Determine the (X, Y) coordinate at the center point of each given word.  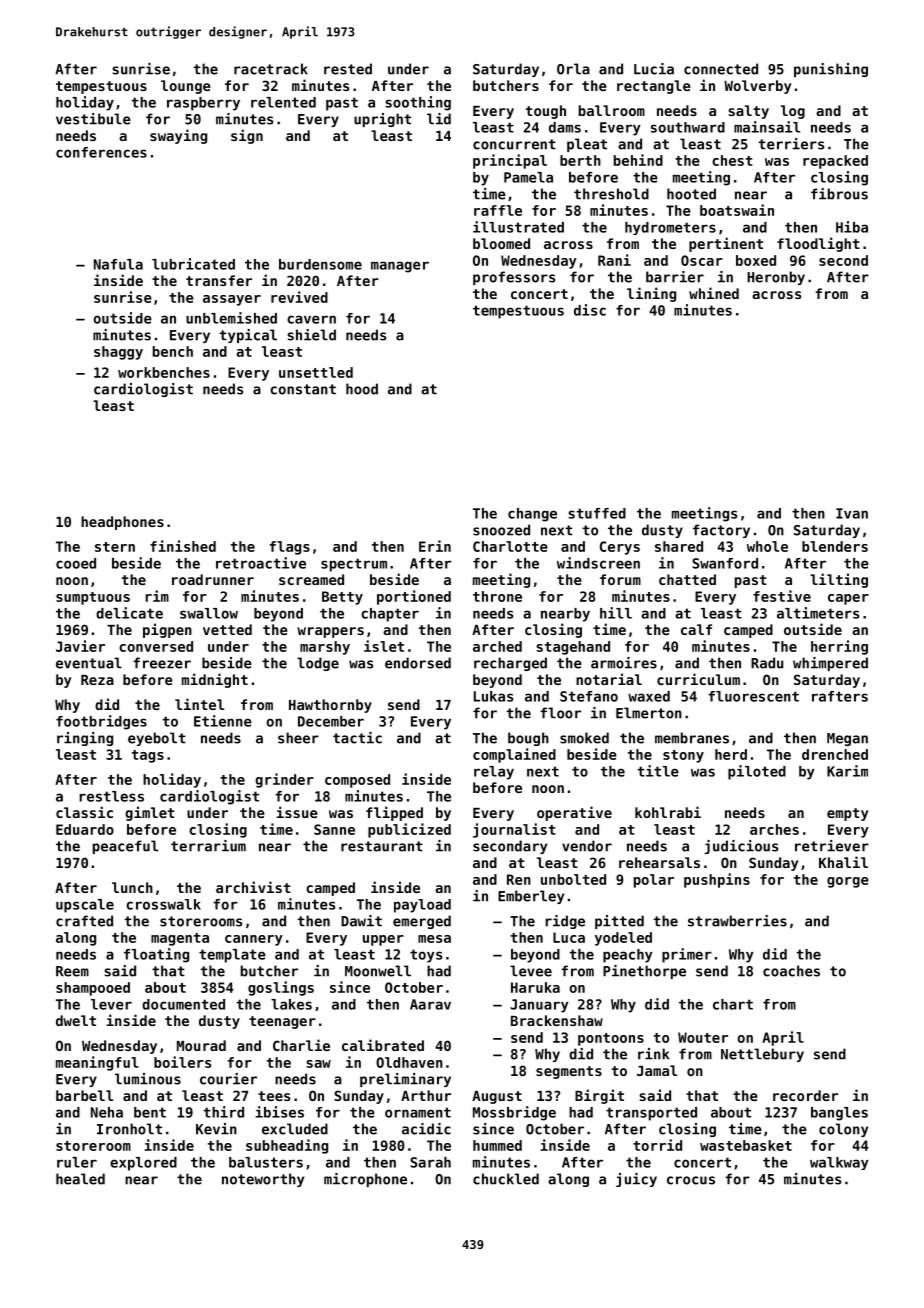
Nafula (118, 264)
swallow (209, 613)
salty (748, 112)
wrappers (330, 632)
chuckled (506, 1179)
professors (514, 278)
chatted (687, 579)
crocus (691, 1180)
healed (80, 1179)
